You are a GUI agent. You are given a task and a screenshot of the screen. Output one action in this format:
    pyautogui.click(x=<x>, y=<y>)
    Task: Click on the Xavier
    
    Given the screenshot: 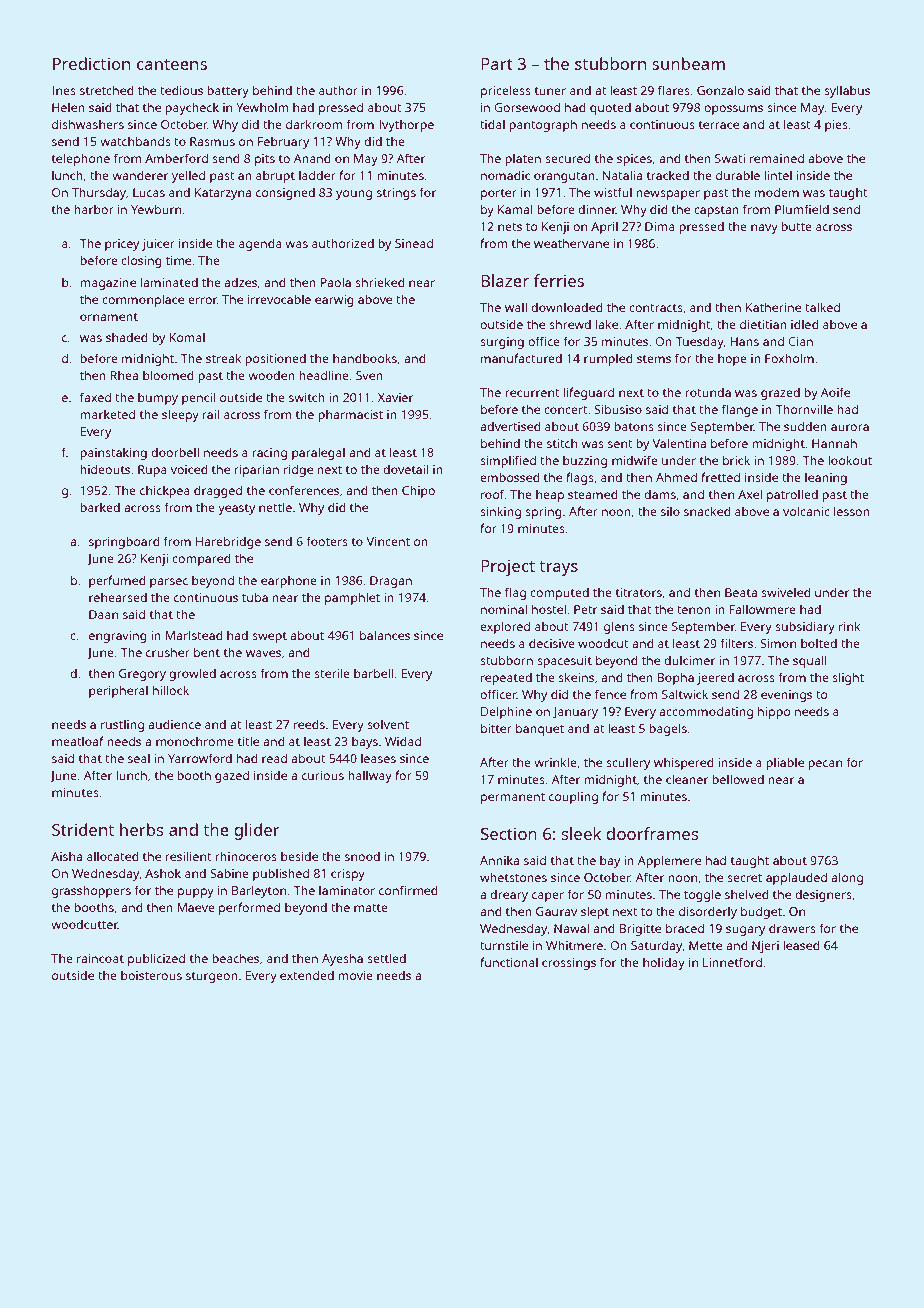 What is the action you would take?
    pyautogui.click(x=395, y=397)
